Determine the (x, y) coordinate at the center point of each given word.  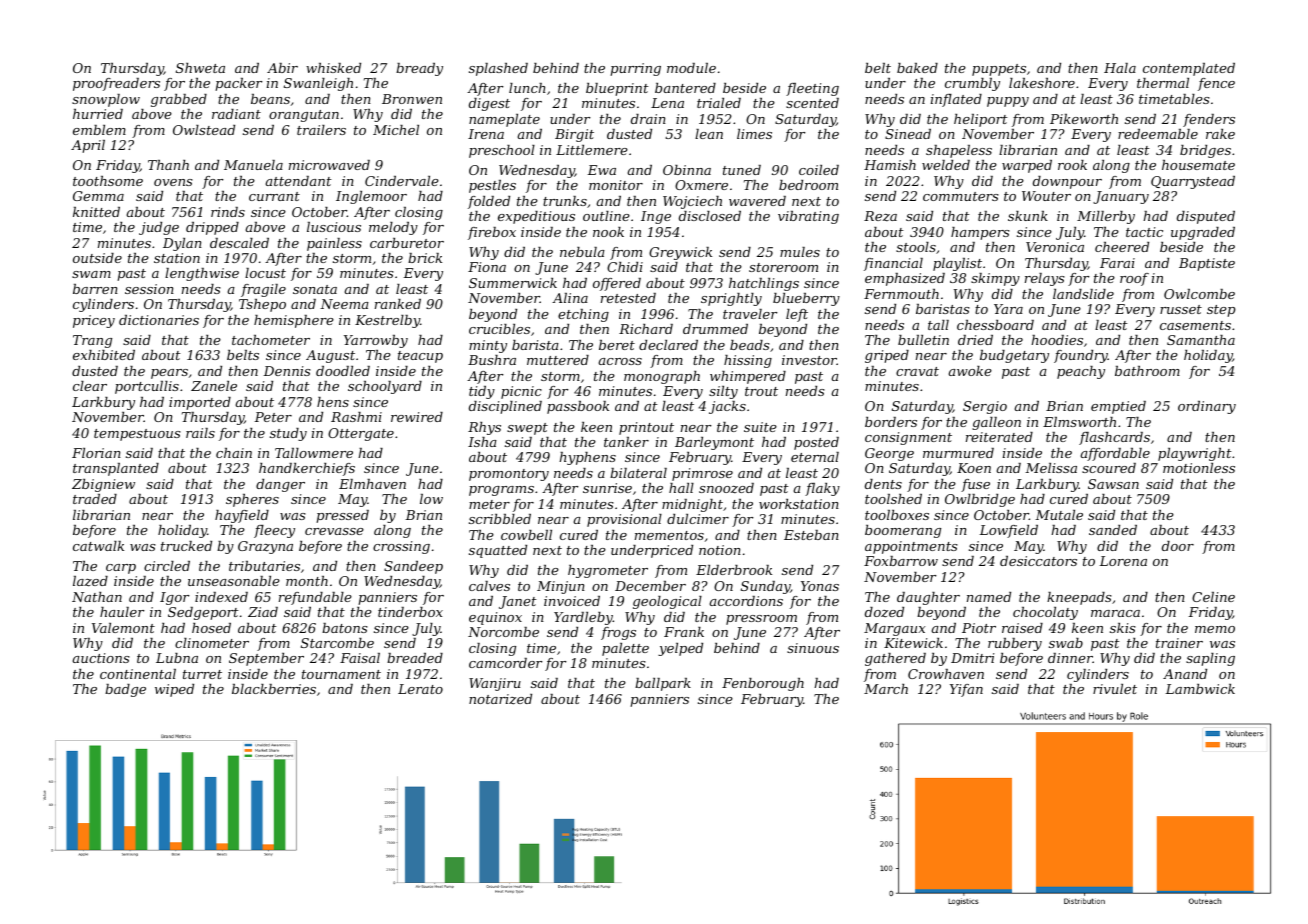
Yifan (966, 690)
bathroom (1147, 371)
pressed (342, 516)
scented (812, 103)
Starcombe (337, 643)
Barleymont (714, 443)
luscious (334, 227)
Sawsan (1113, 484)
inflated (956, 100)
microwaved (329, 165)
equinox (495, 618)
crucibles (499, 329)
